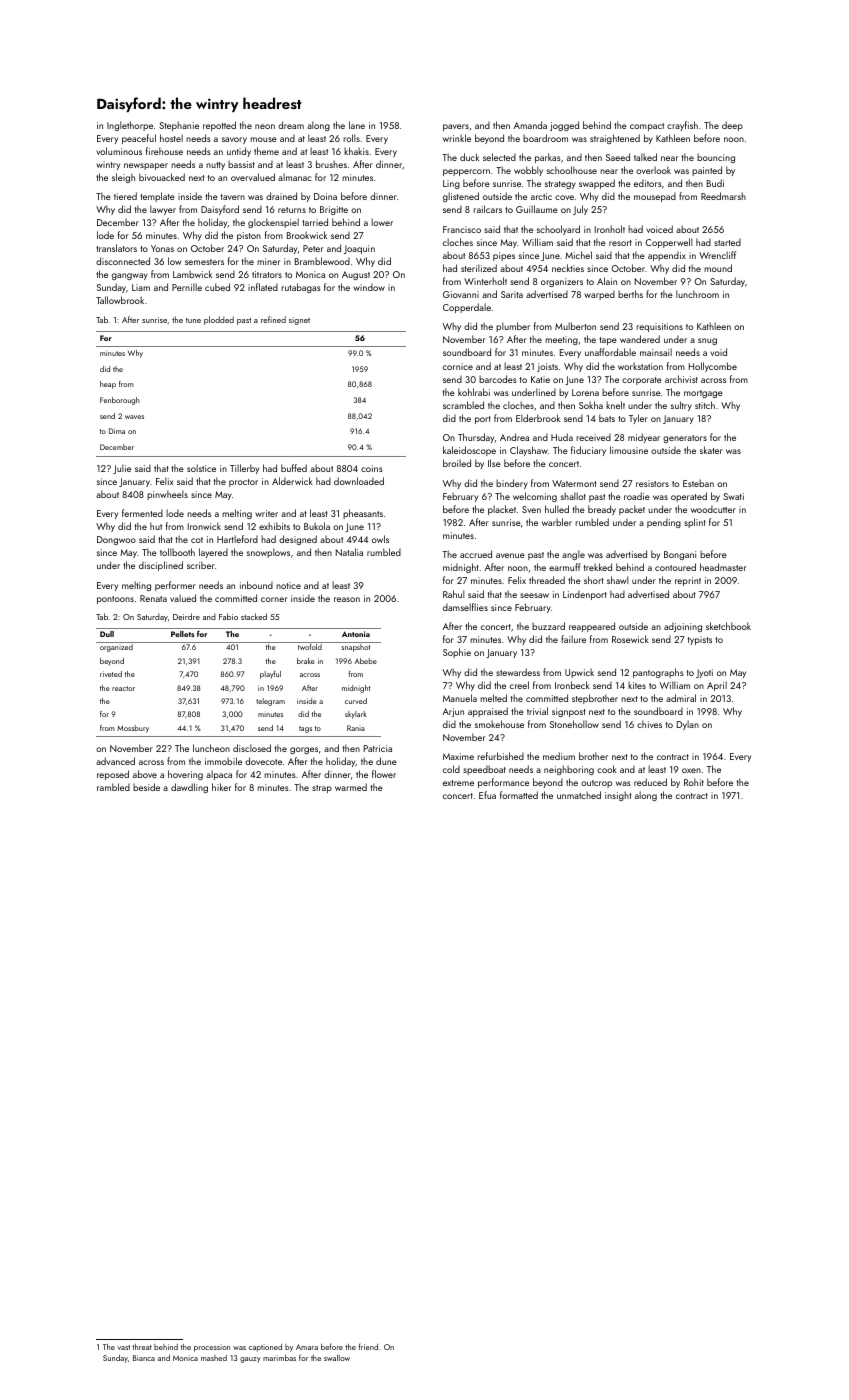 This document has width=849, height=1400. Describe the element at coordinates (529, 451) in the document. I see `Clayshaw` at that location.
